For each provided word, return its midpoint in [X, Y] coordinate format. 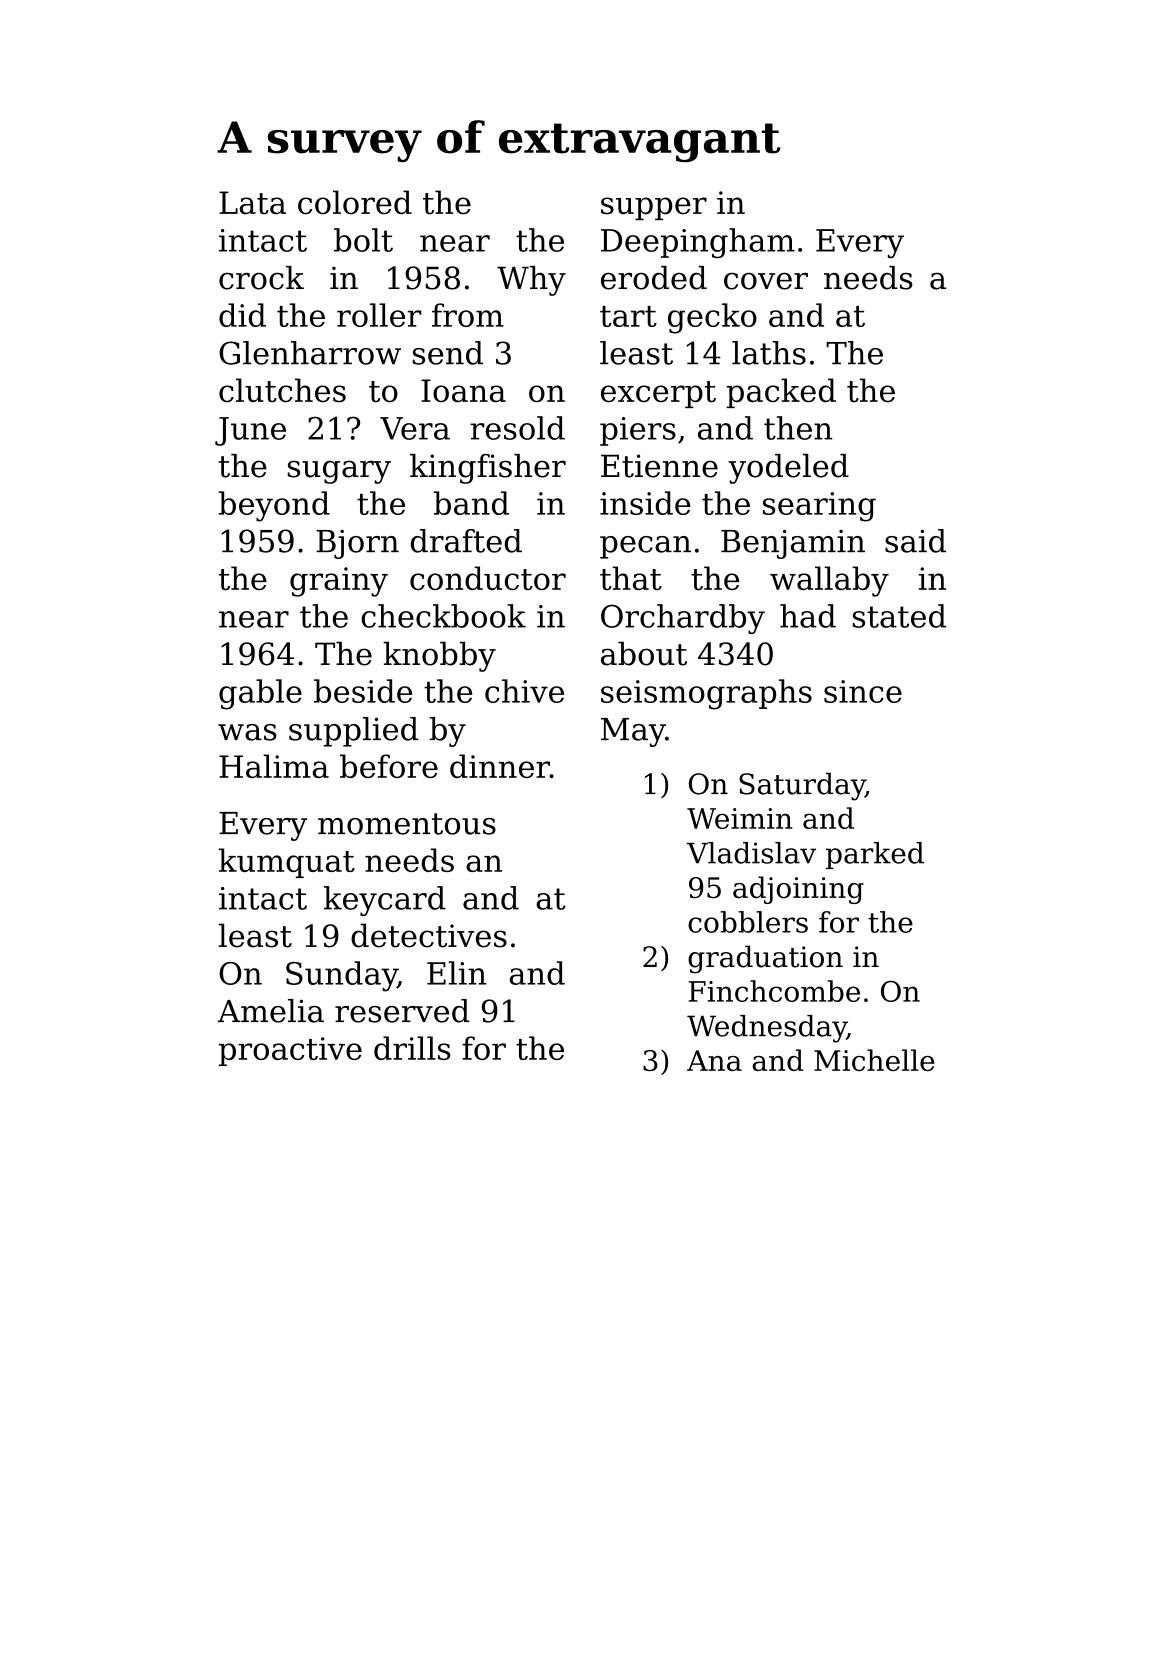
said [915, 541]
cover [766, 281]
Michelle [874, 1060]
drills [412, 1048]
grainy [339, 582]
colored [355, 202]
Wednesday [767, 1029]
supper [654, 208]
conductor [488, 578]
